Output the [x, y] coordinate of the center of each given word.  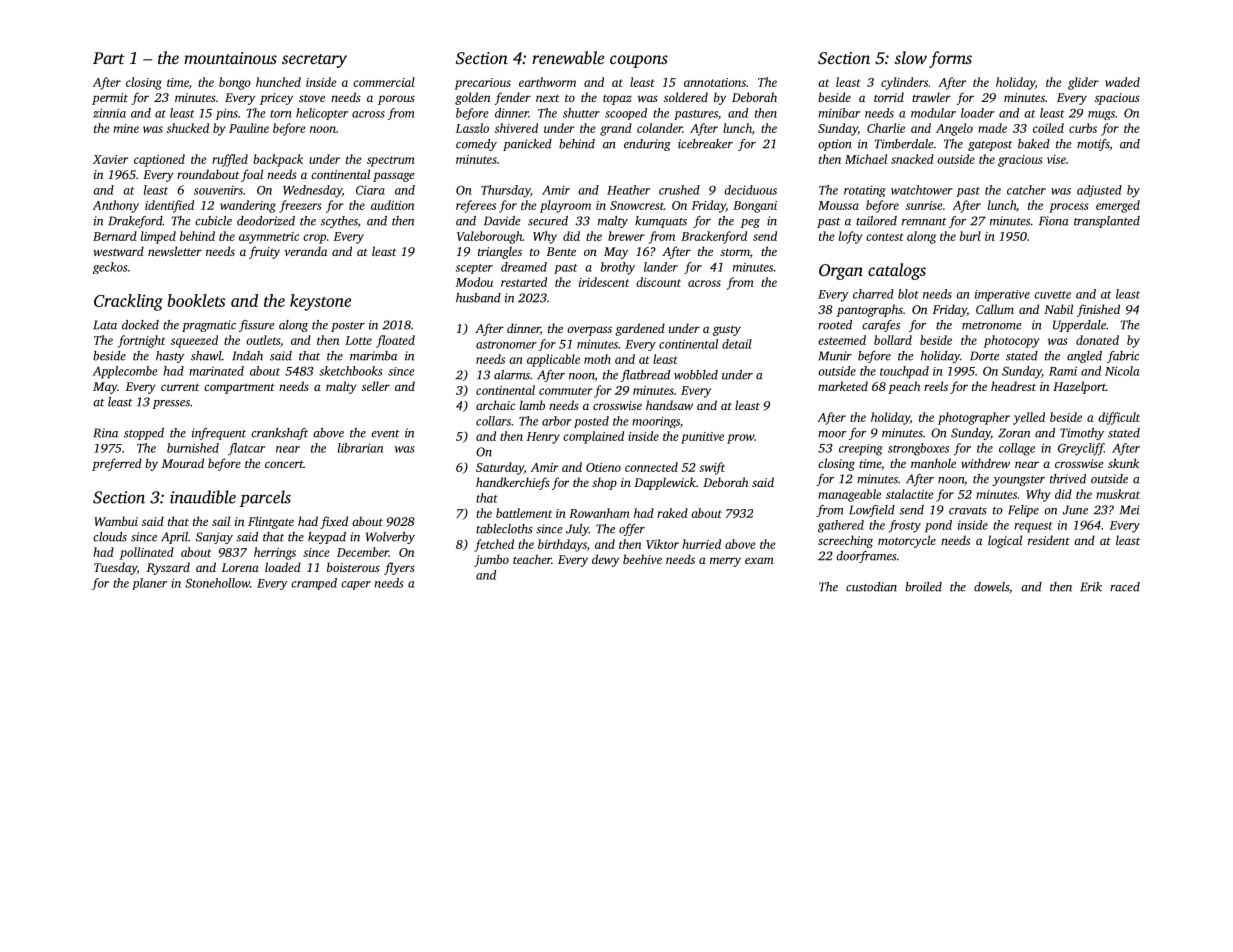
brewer [626, 236]
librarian [360, 448]
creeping [861, 450]
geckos [110, 268]
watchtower [922, 190]
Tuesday [115, 568]
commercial [384, 82]
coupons [639, 61]
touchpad [904, 372]
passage [393, 177]
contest [885, 237]
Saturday [500, 468]
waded [1122, 82]
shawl [206, 356]
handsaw [669, 405]
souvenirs [218, 190]
